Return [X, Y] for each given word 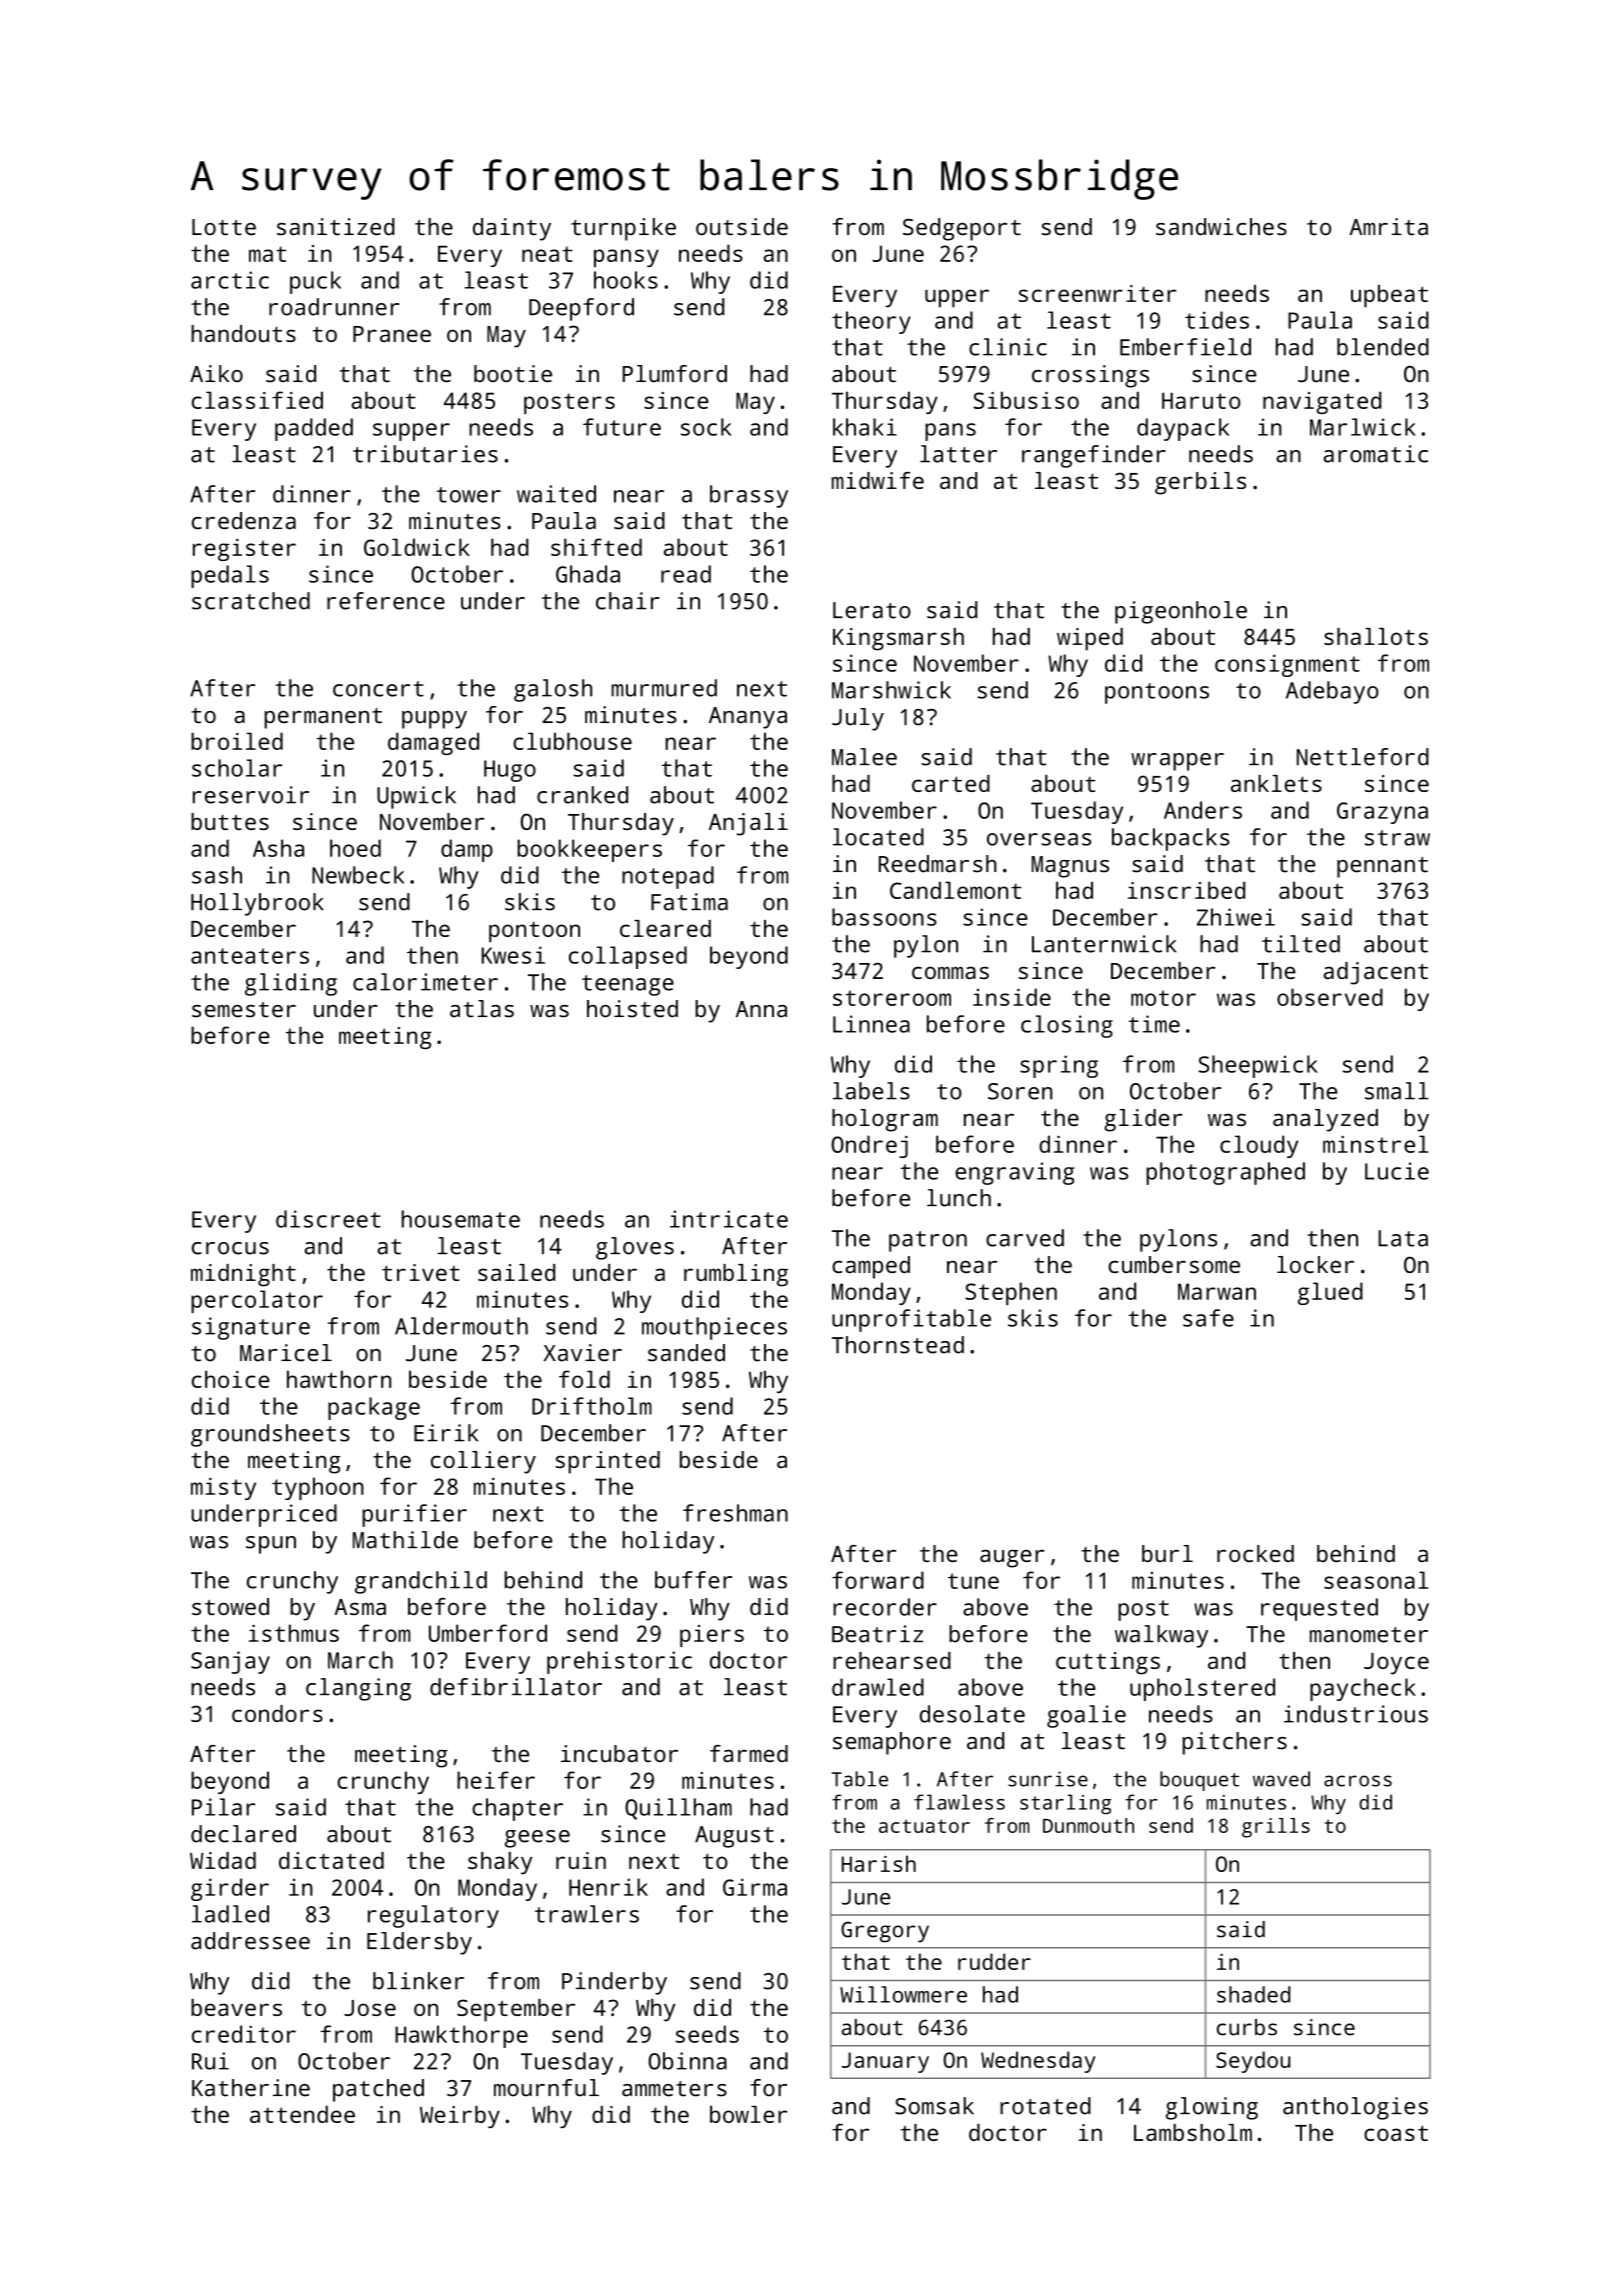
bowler [748, 2114]
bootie [513, 374]
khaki [865, 427]
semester [244, 1010]
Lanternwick [1104, 944]
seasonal [1376, 1580]
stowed [230, 1606]
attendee [302, 2114]
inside [1012, 997]
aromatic [1376, 454]
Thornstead [898, 1345]
